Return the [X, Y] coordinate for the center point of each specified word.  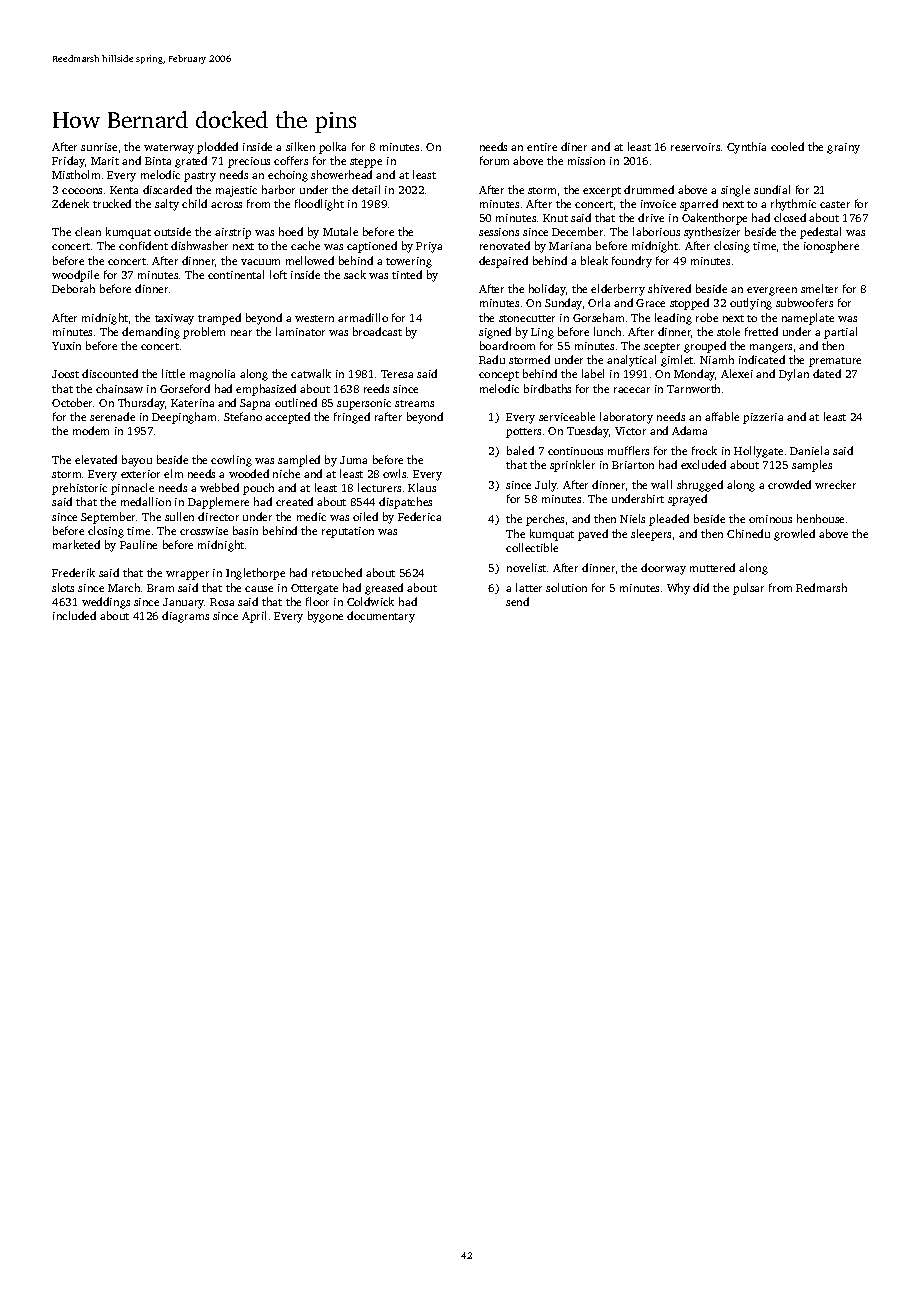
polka [332, 148]
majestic [236, 191]
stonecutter [527, 318]
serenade [112, 416]
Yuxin [66, 346]
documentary [381, 617]
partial [840, 333]
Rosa [222, 602]
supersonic [364, 404]
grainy [843, 148]
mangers [771, 348]
